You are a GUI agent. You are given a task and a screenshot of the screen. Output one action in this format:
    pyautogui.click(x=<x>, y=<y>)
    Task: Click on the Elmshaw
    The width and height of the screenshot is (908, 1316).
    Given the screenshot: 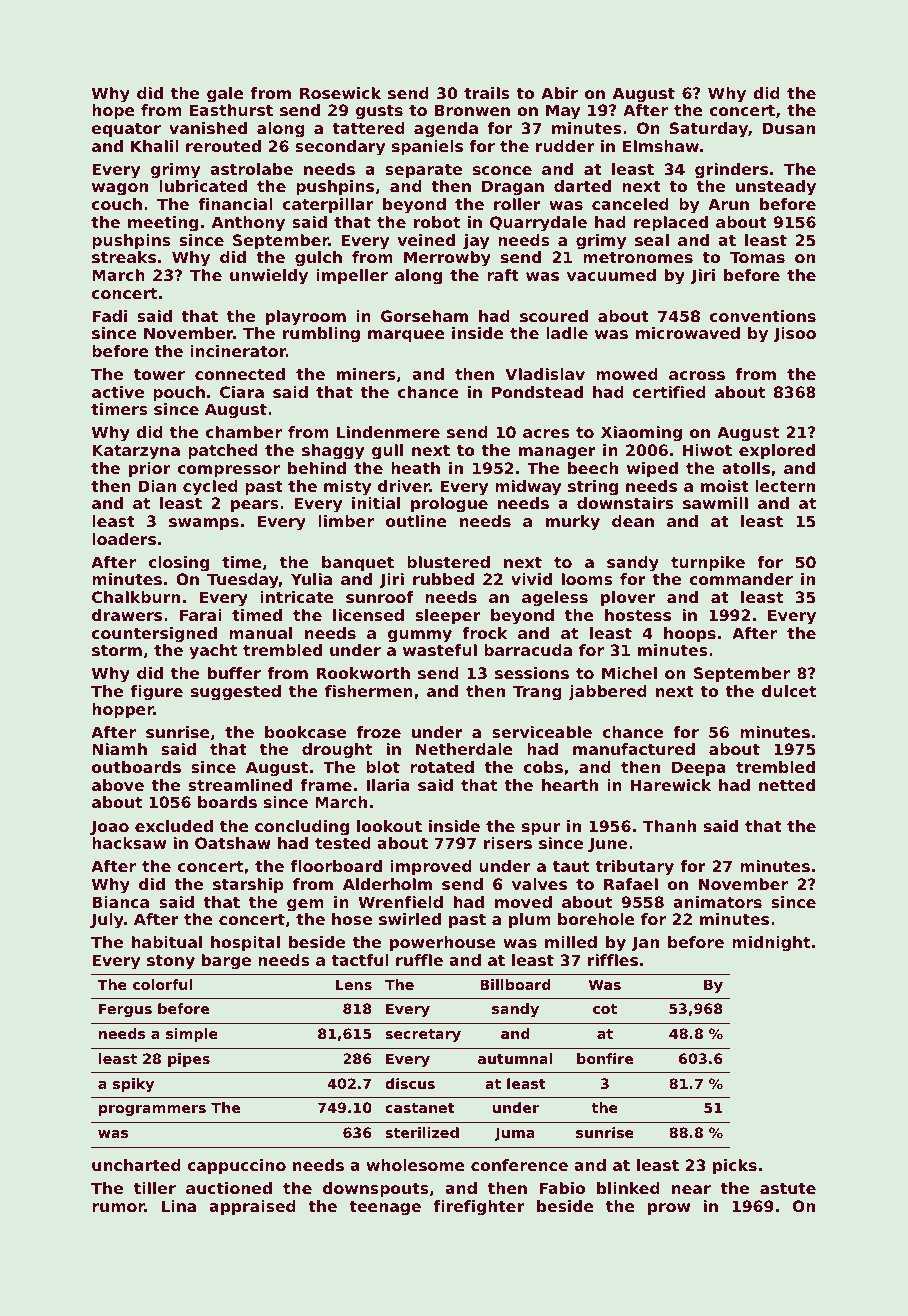 What is the action you would take?
    pyautogui.click(x=661, y=146)
